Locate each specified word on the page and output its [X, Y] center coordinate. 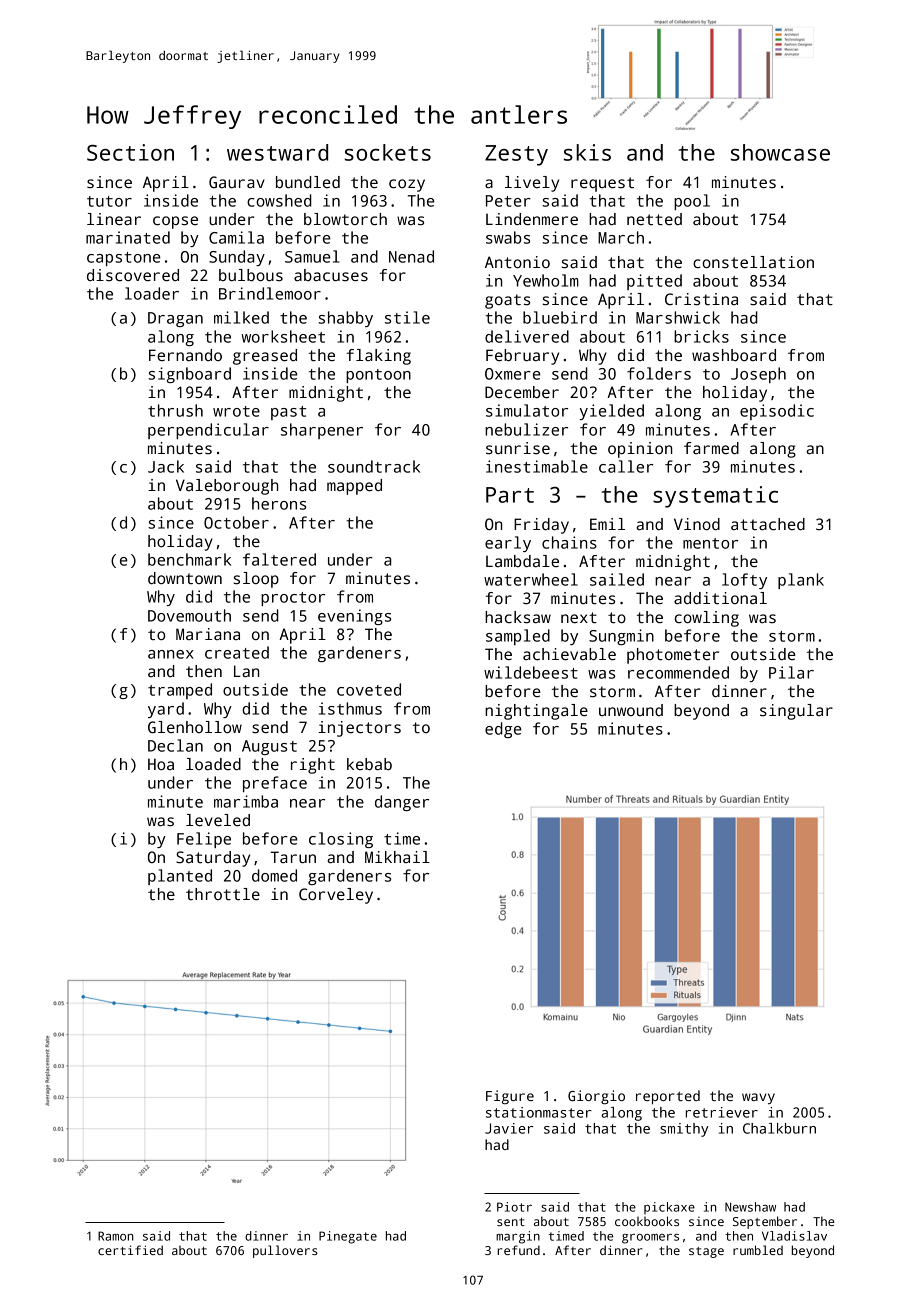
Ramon [116, 1236]
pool [692, 202]
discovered [133, 275]
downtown [185, 578]
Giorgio [596, 1097]
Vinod [697, 524]
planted [180, 877]
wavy [758, 1098]
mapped [354, 487]
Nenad [411, 256]
